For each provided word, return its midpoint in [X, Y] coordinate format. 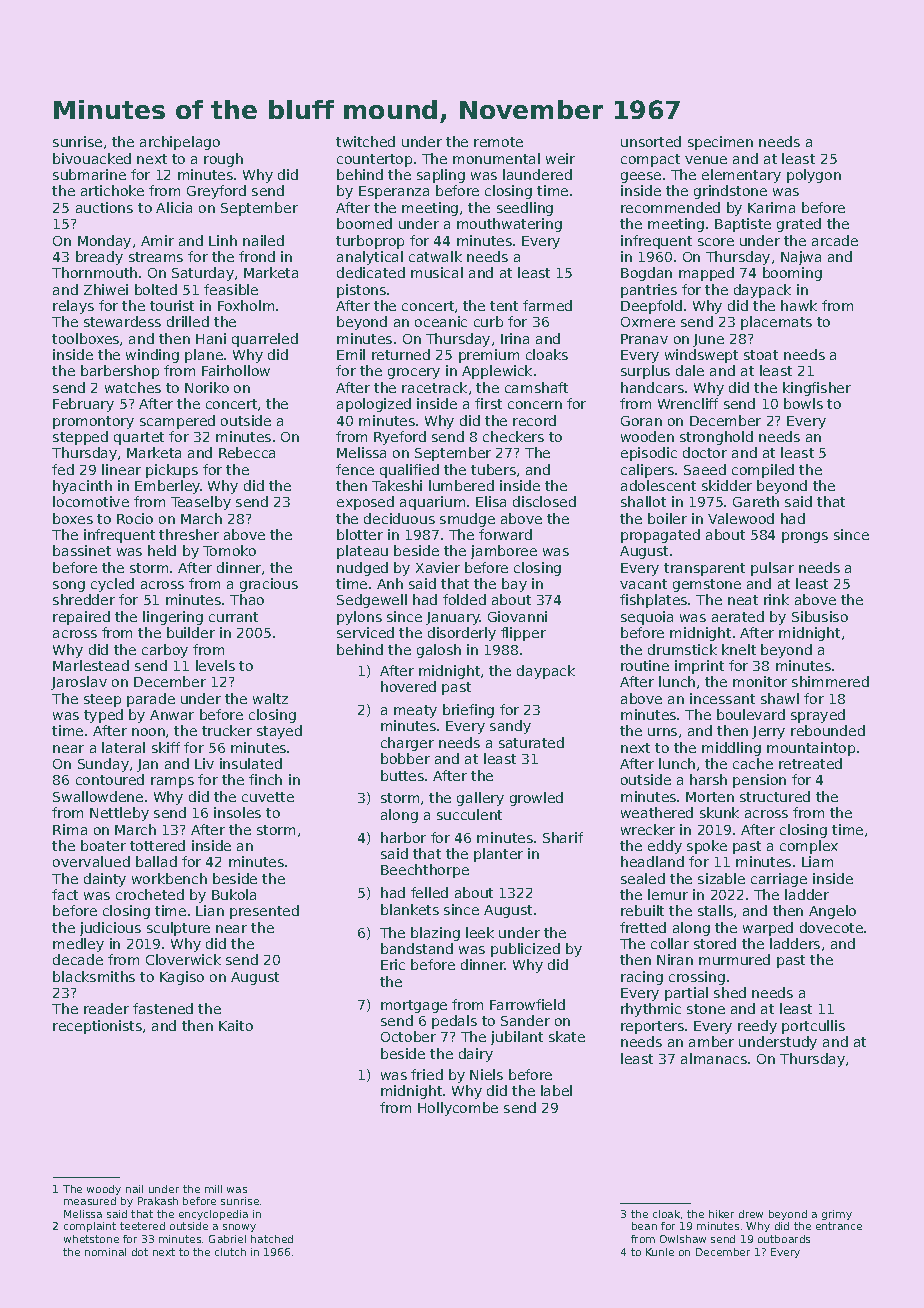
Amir [157, 240]
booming [792, 274]
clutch [230, 1252]
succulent [469, 814]
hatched [272, 1239]
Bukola [234, 894]
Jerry [768, 732]
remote [498, 142]
